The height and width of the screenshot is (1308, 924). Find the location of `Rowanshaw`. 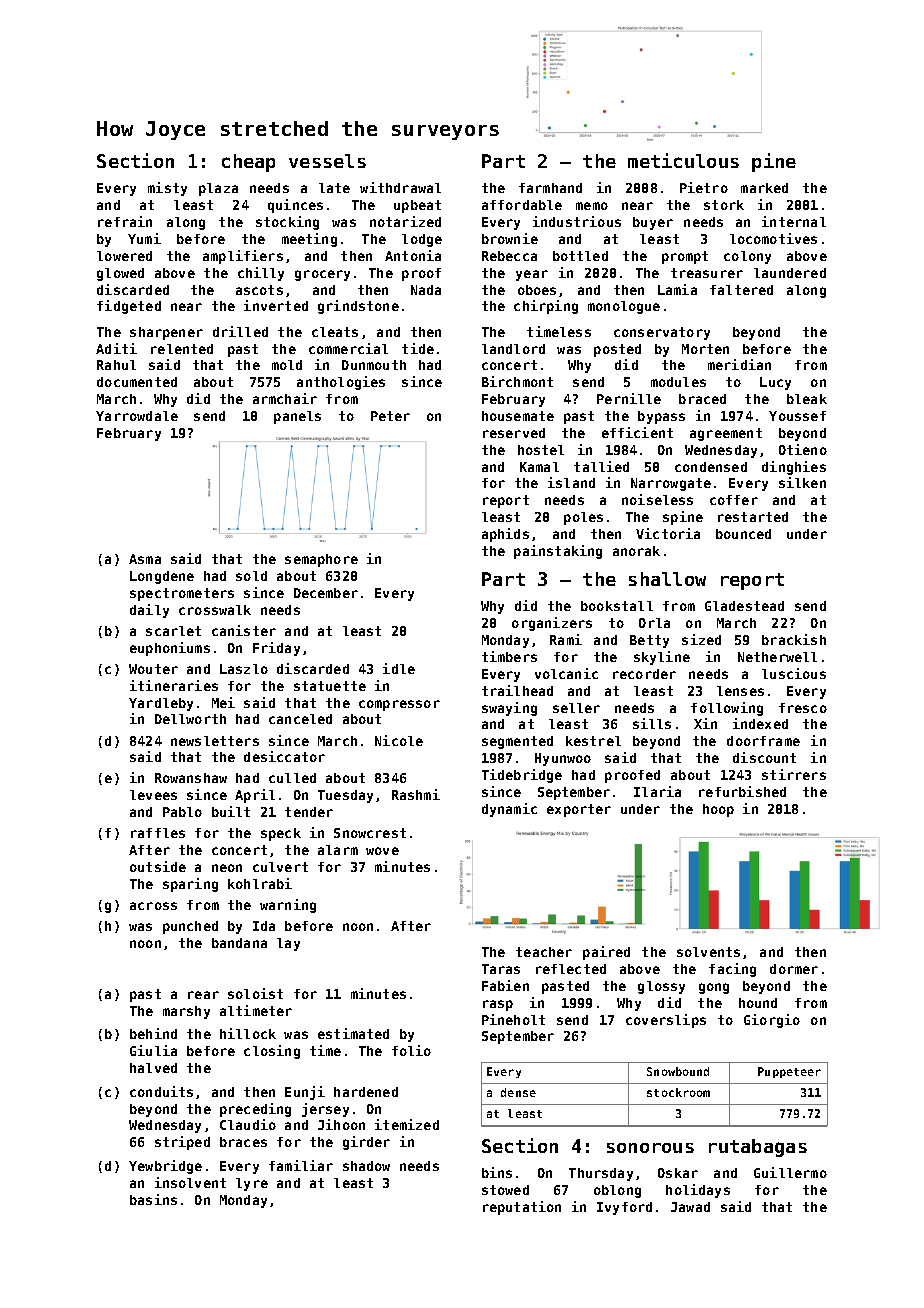

Rowanshaw is located at coordinates (191, 778).
